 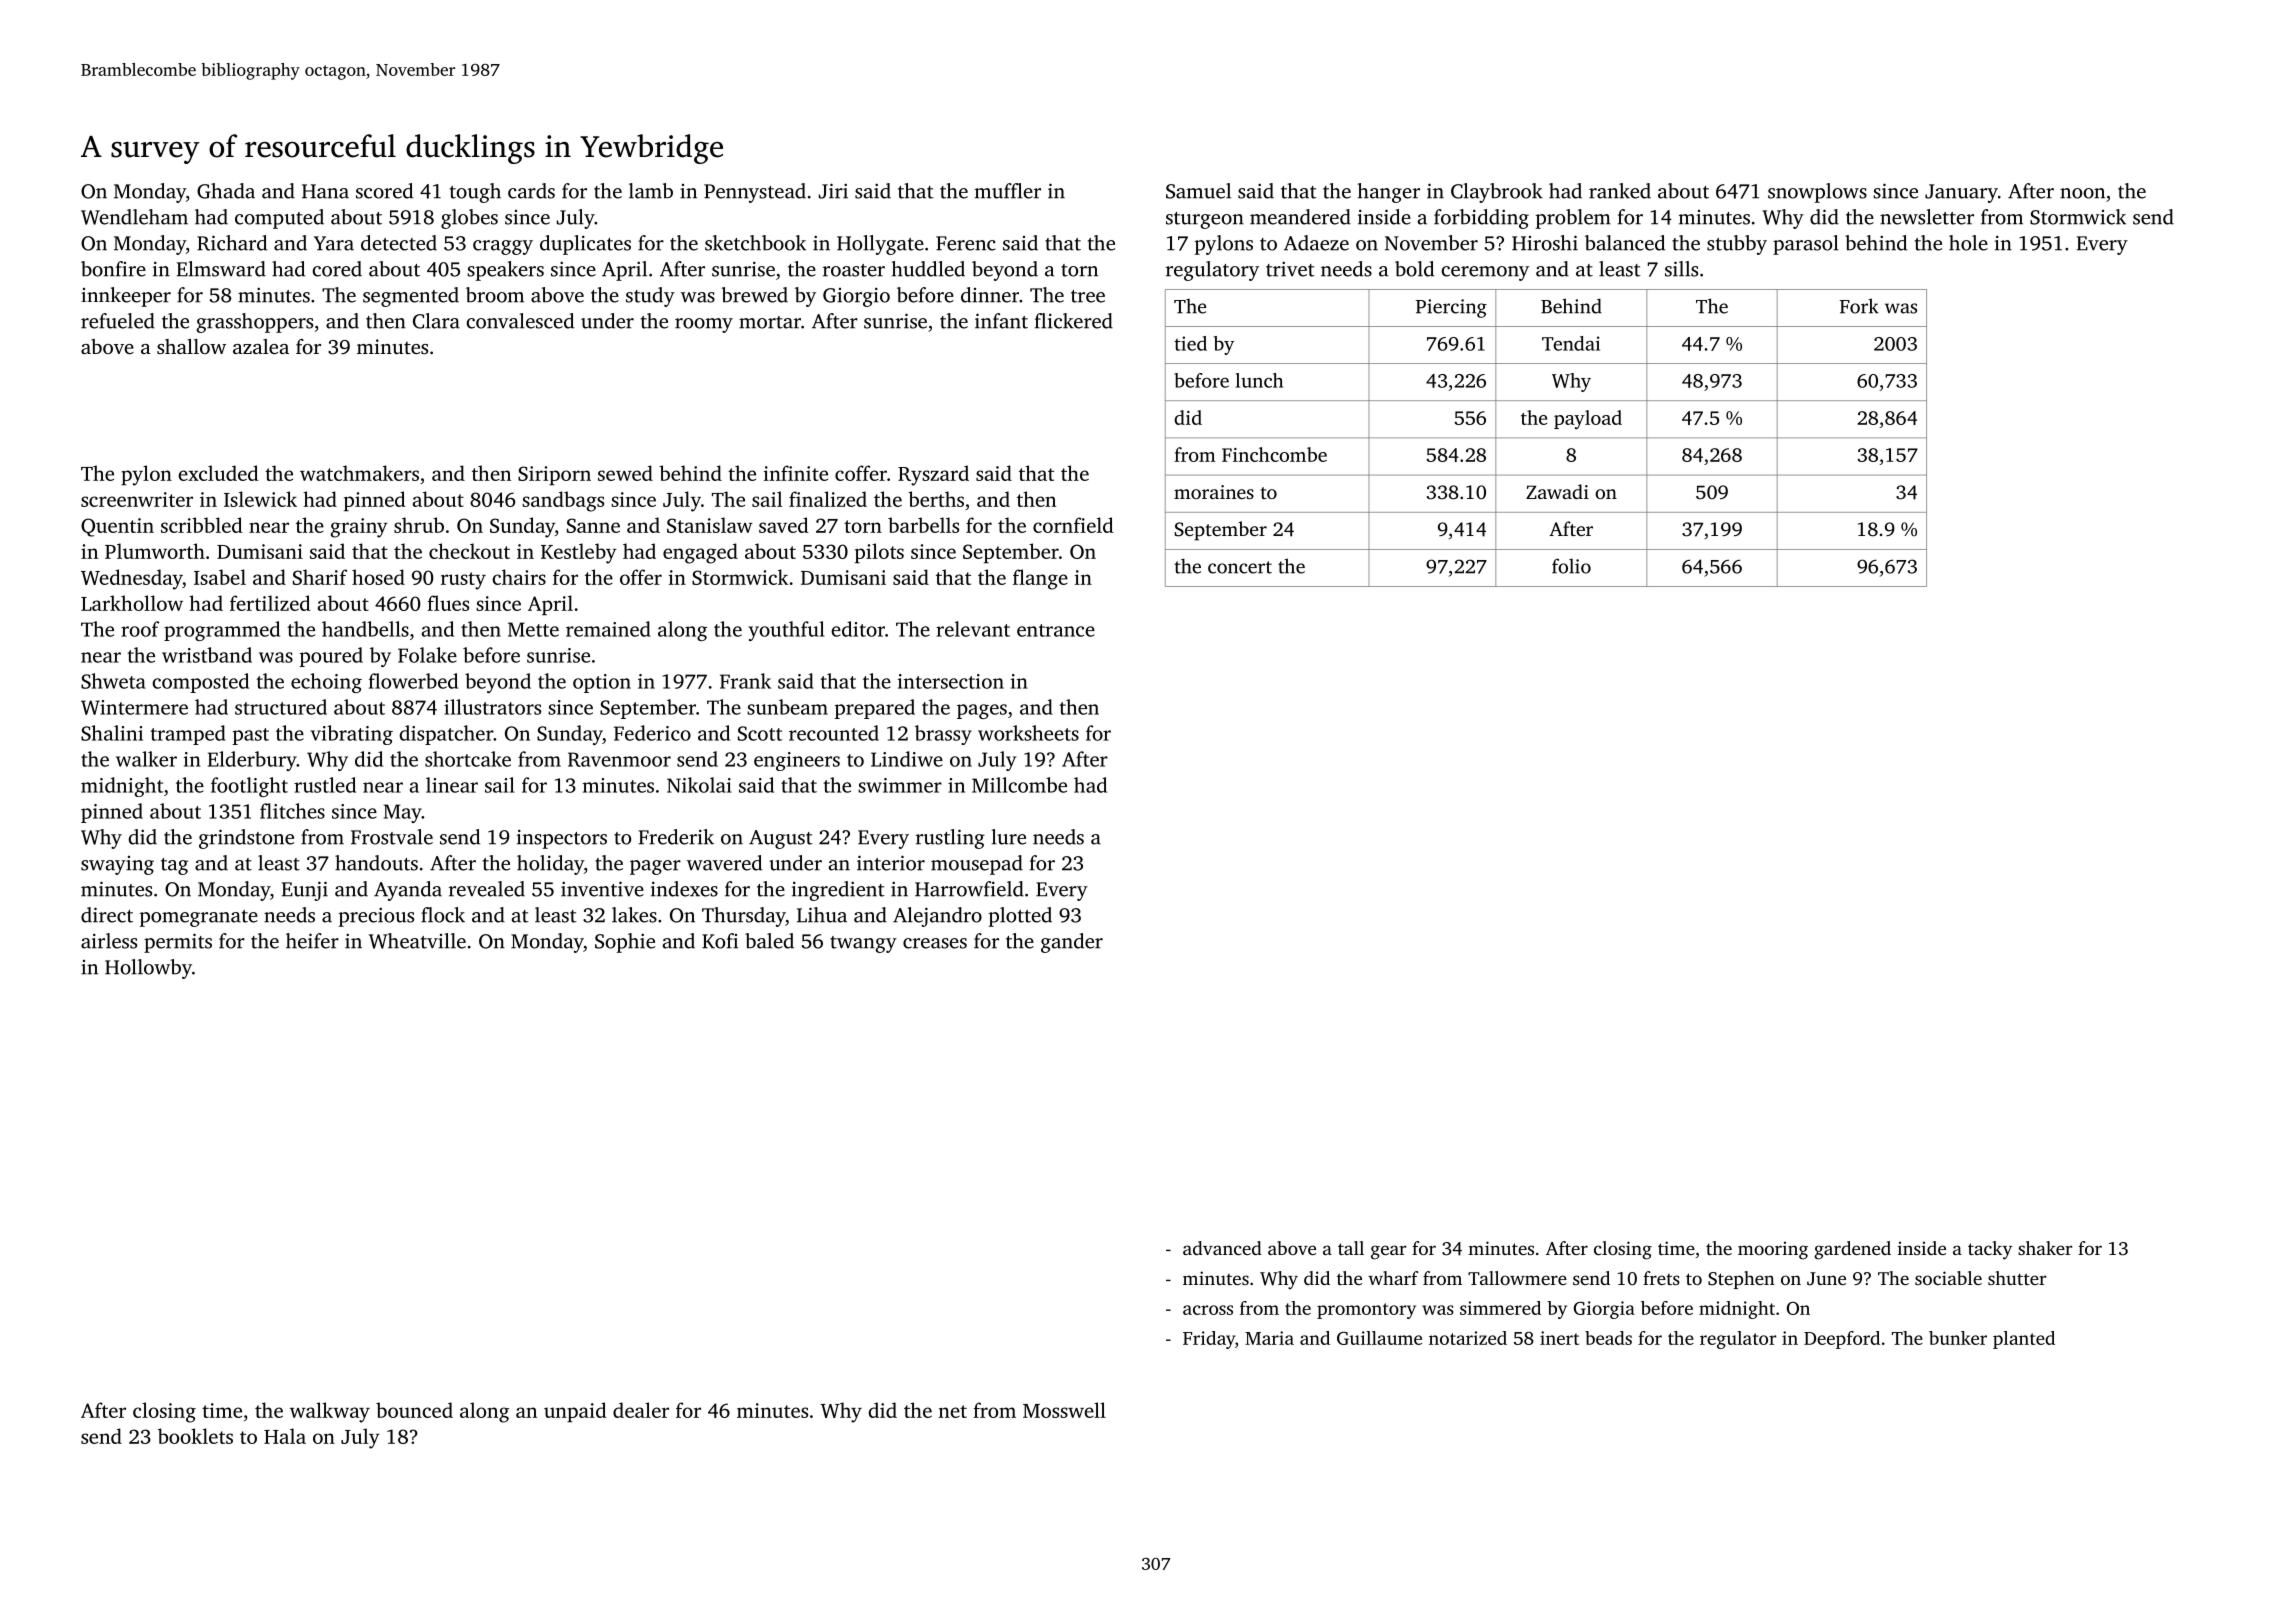 What do you see at coordinates (1990, 1250) in the document?
I see `tacky` at bounding box center [1990, 1250].
